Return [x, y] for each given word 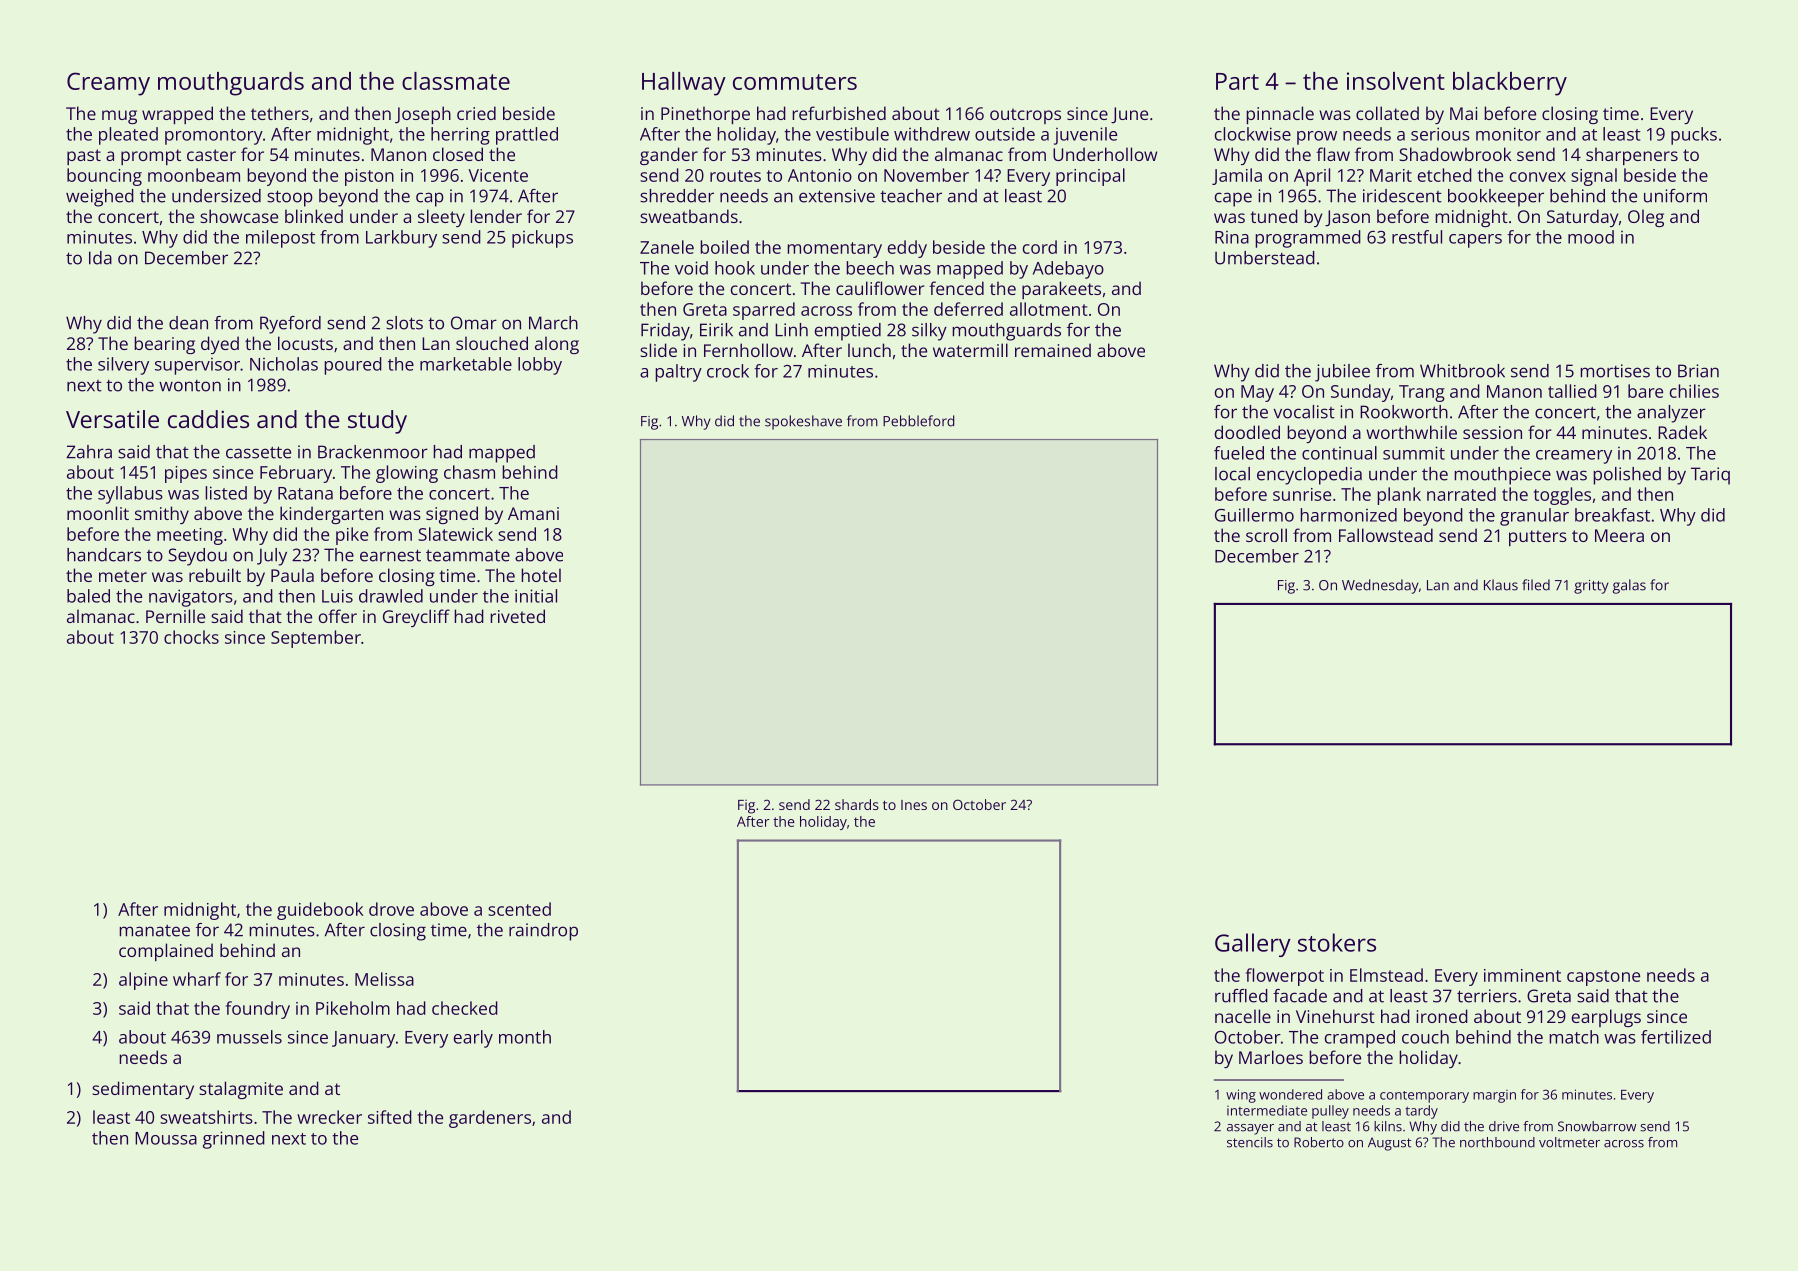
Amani [533, 513]
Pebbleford [919, 421]
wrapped [177, 115]
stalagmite [241, 1090]
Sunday [1361, 393]
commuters [795, 82]
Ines [914, 805]
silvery [123, 366]
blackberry [1510, 84]
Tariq [1710, 476]
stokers [1337, 942]
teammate [468, 555]
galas [1629, 586]
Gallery [1253, 945]
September [316, 639]
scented [519, 909]
